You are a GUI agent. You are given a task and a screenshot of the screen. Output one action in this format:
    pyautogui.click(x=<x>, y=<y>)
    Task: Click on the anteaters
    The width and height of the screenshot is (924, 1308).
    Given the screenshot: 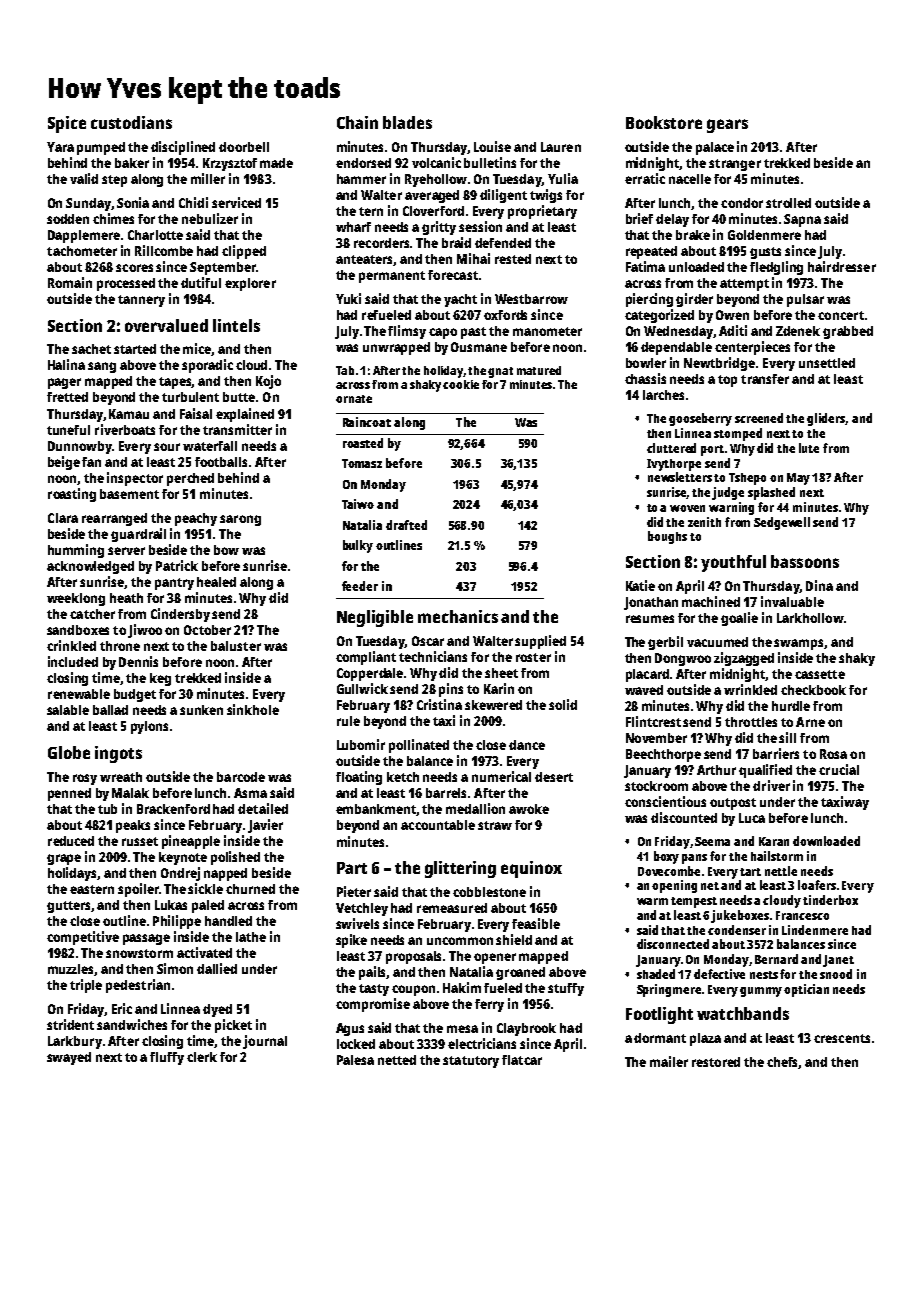 What is the action you would take?
    pyautogui.click(x=365, y=260)
